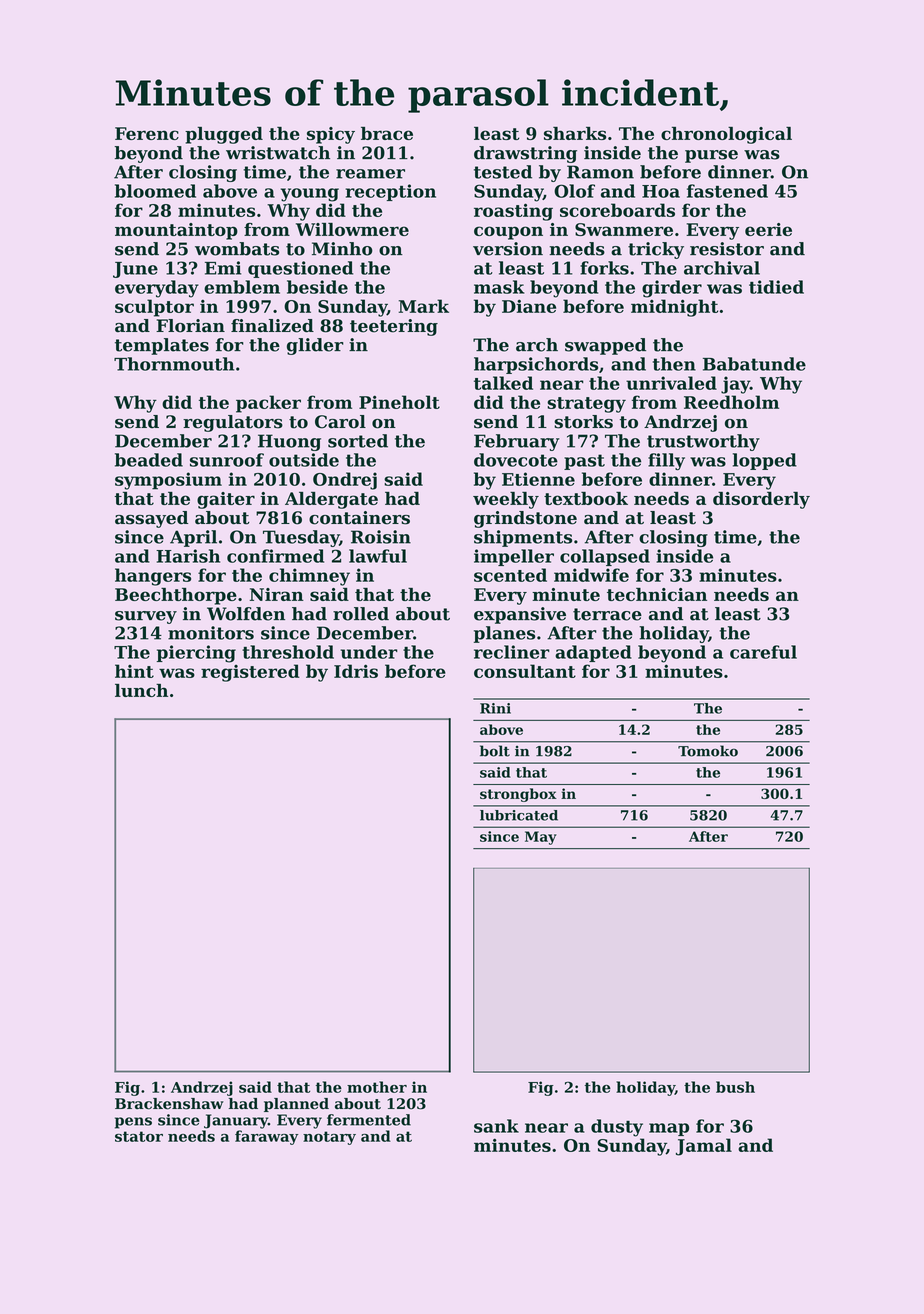  I want to click on plugged, so click(224, 135).
